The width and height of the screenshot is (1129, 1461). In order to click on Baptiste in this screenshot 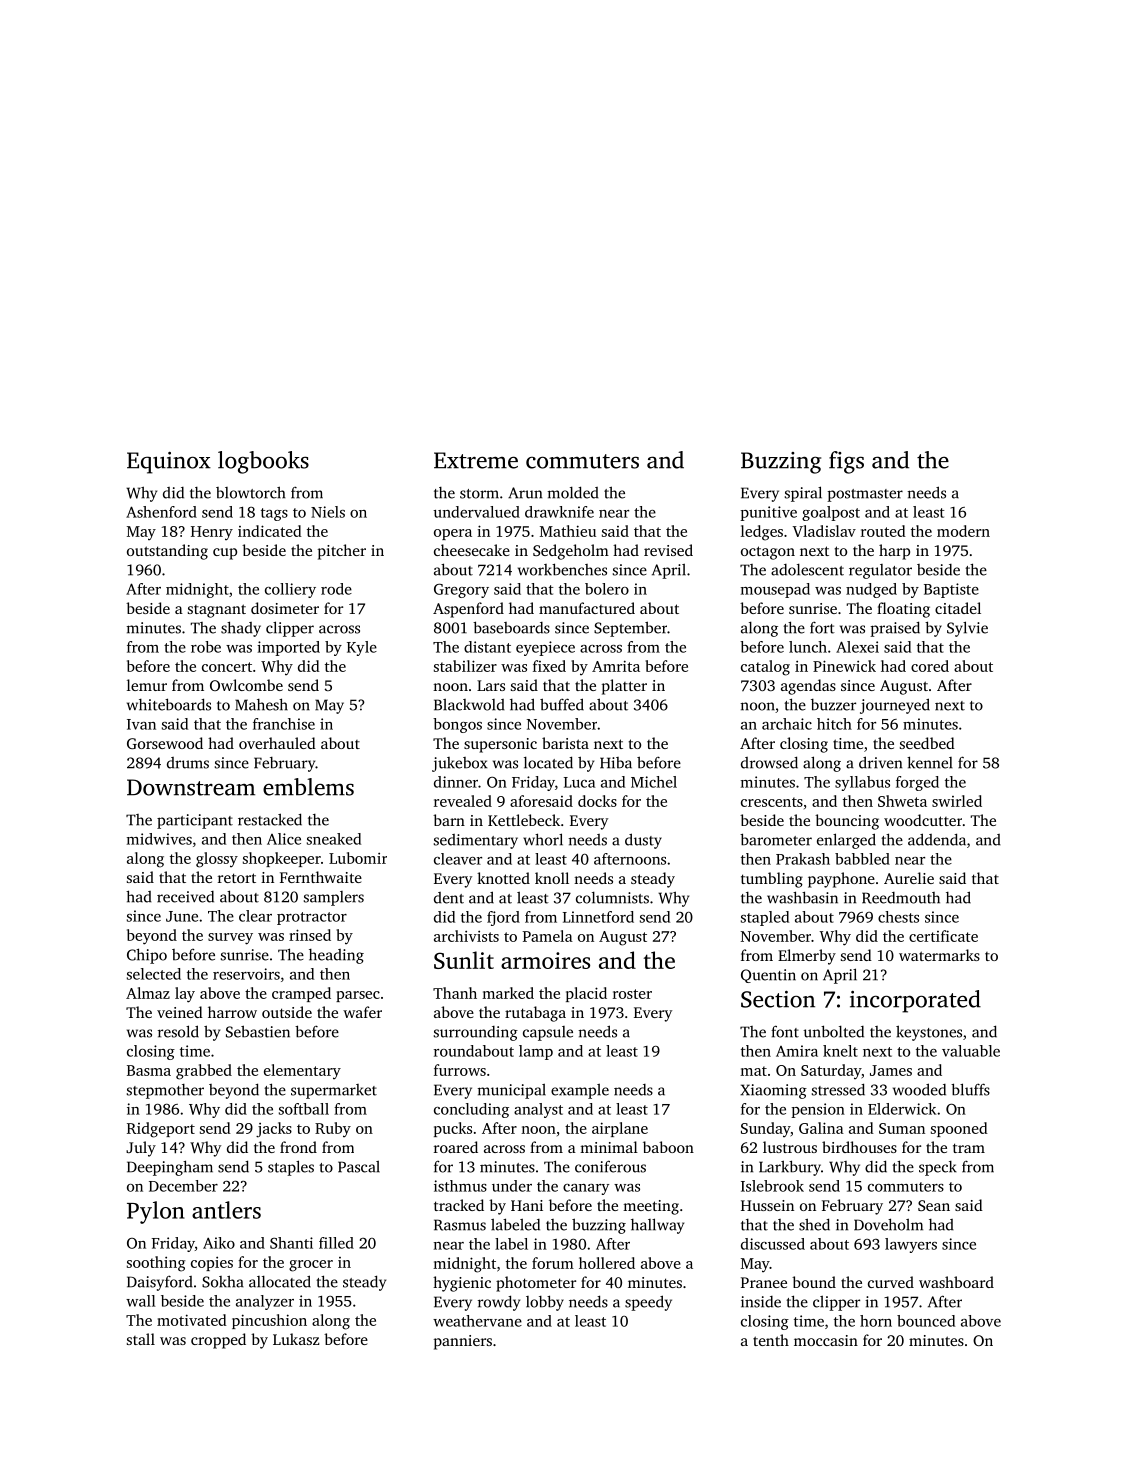, I will do `click(951, 590)`.
